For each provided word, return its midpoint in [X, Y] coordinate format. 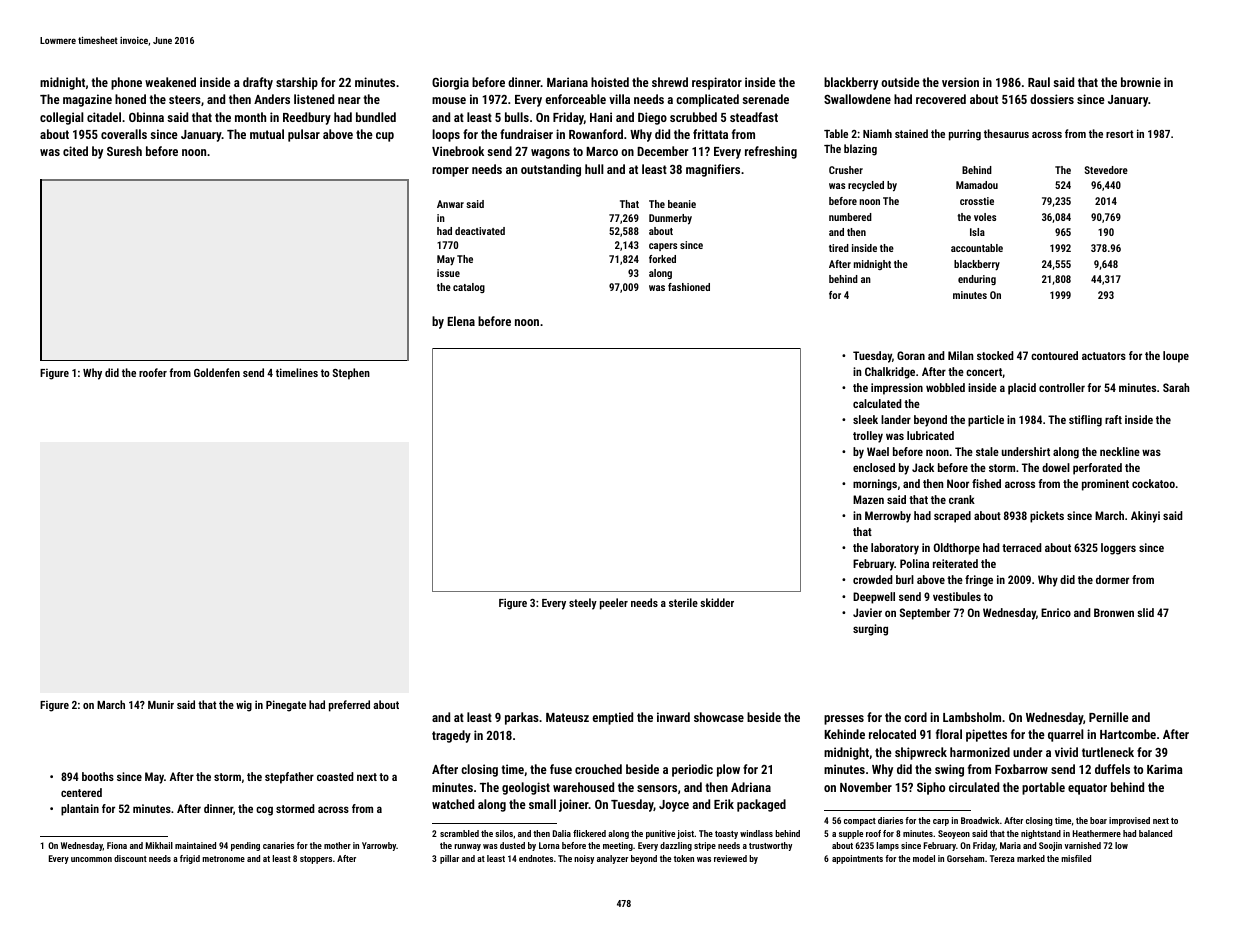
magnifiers [713, 170]
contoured [1054, 355]
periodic [692, 770]
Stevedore [1106, 170]
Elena [461, 321]
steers [185, 99]
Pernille [1109, 717]
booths [98, 776]
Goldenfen [217, 372]
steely [583, 604]
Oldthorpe [957, 549]
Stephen [351, 374]
